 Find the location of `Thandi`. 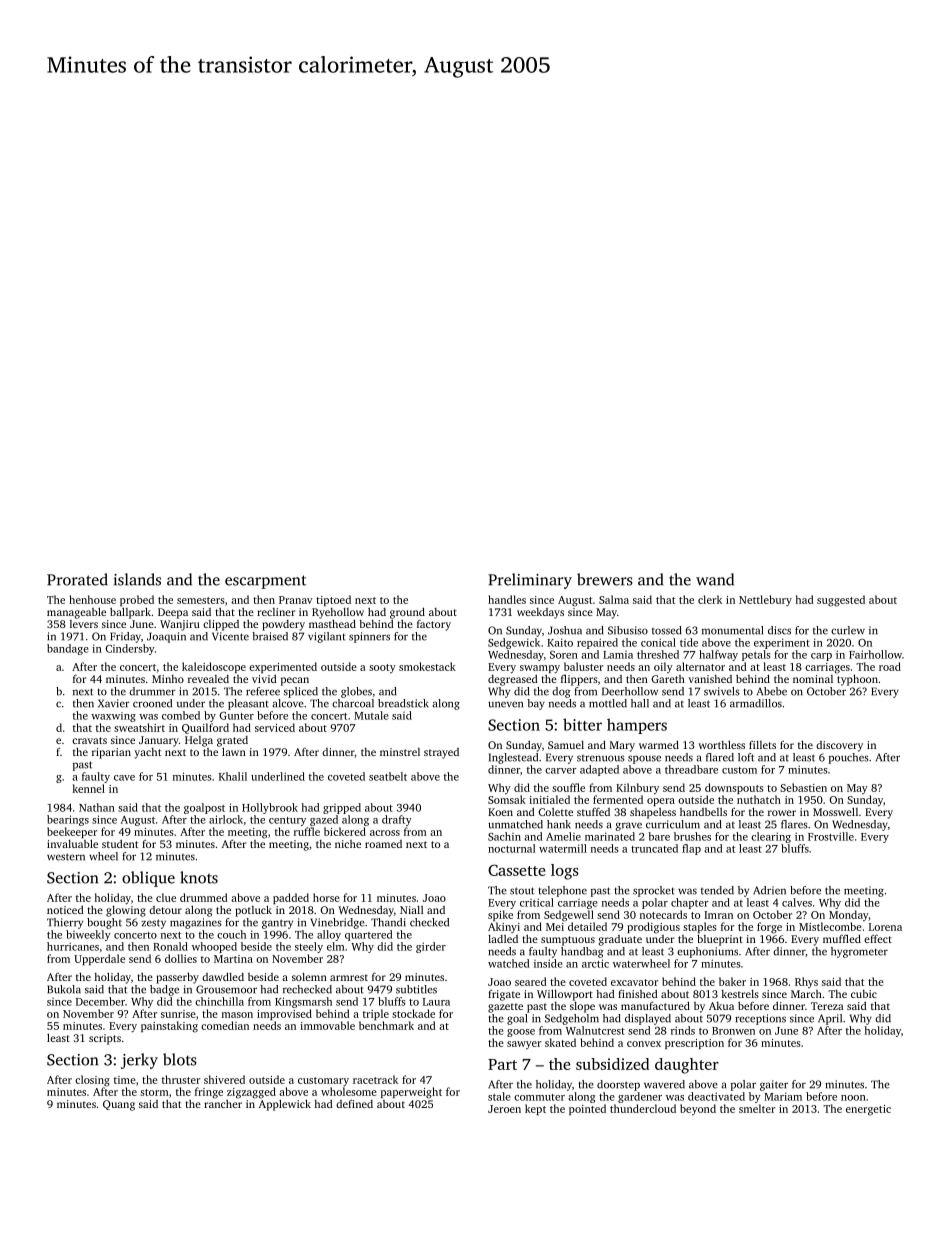

Thandi is located at coordinates (388, 922).
